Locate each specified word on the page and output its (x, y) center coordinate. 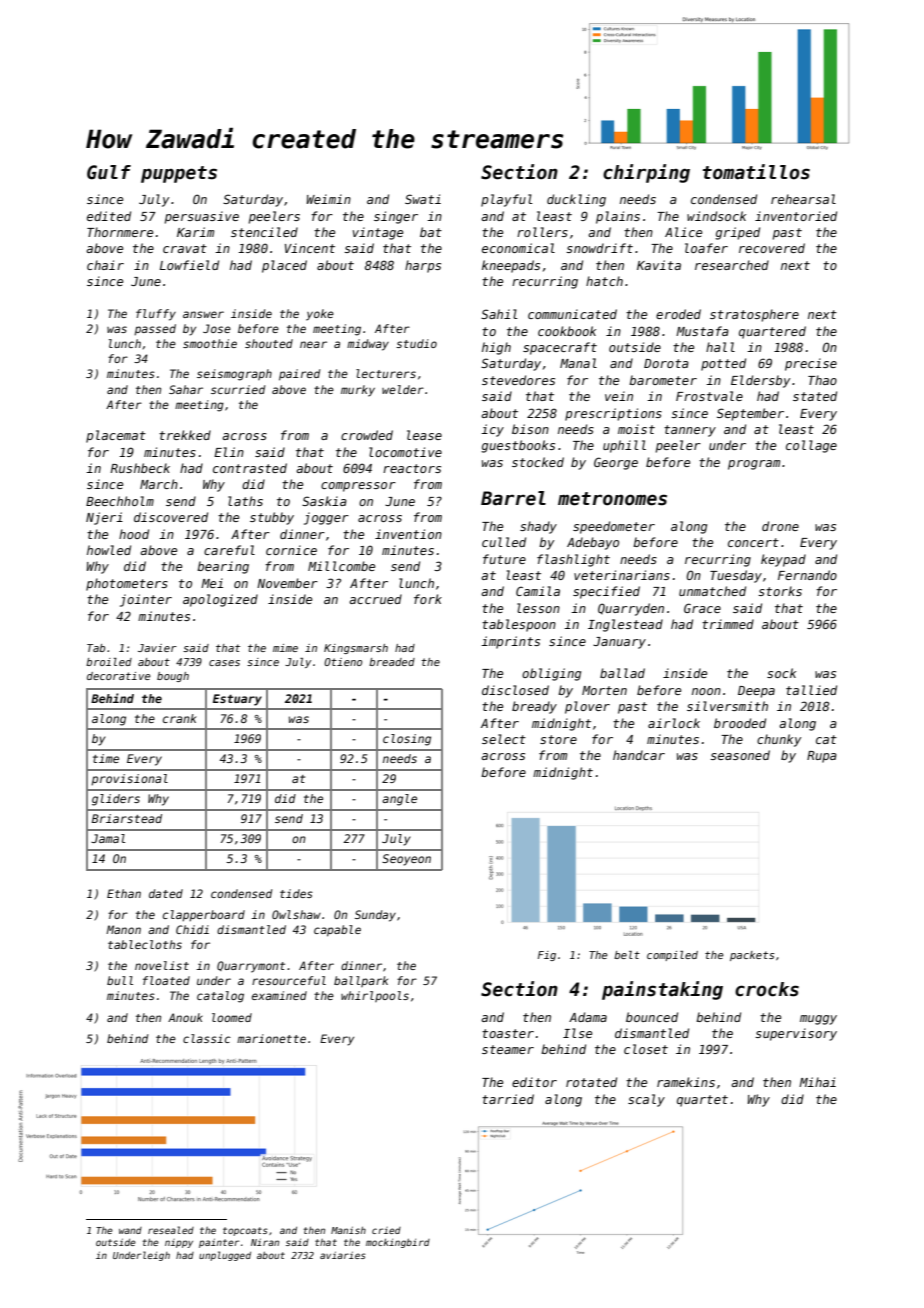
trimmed (728, 624)
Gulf (109, 172)
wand (130, 1230)
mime (285, 648)
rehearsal (803, 199)
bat (431, 232)
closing (407, 740)
